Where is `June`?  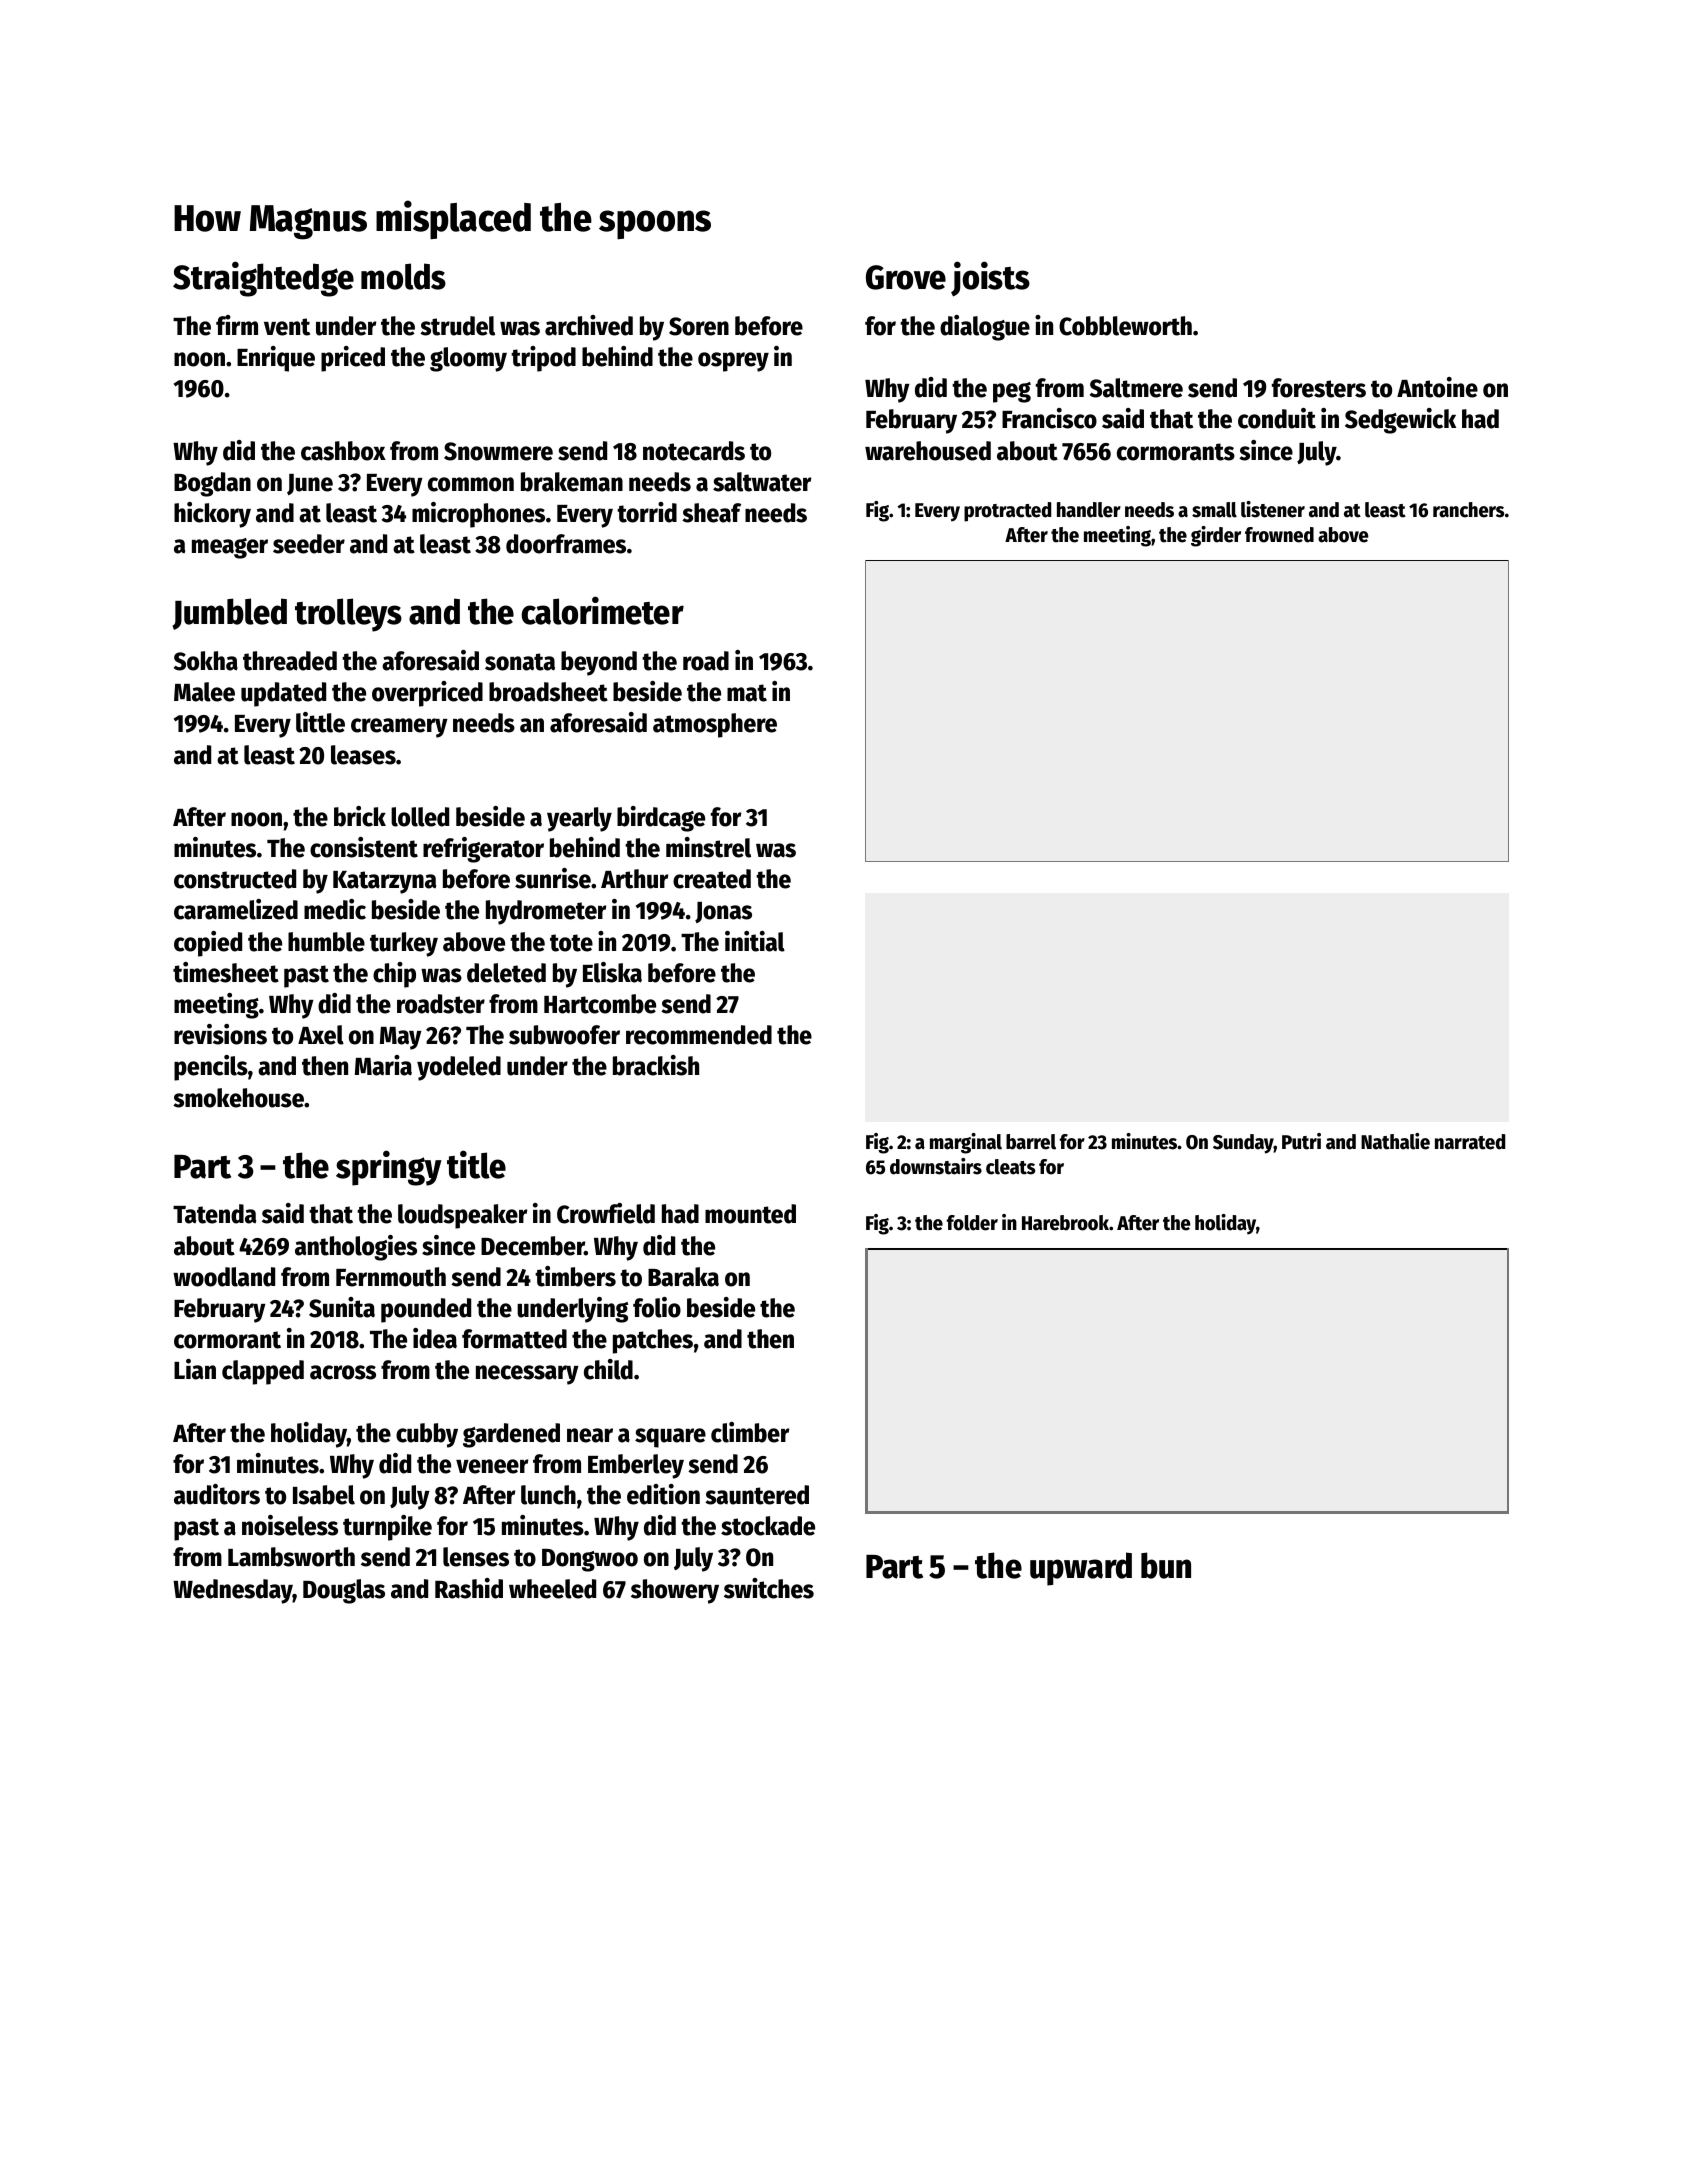
June is located at coordinates (310, 484).
